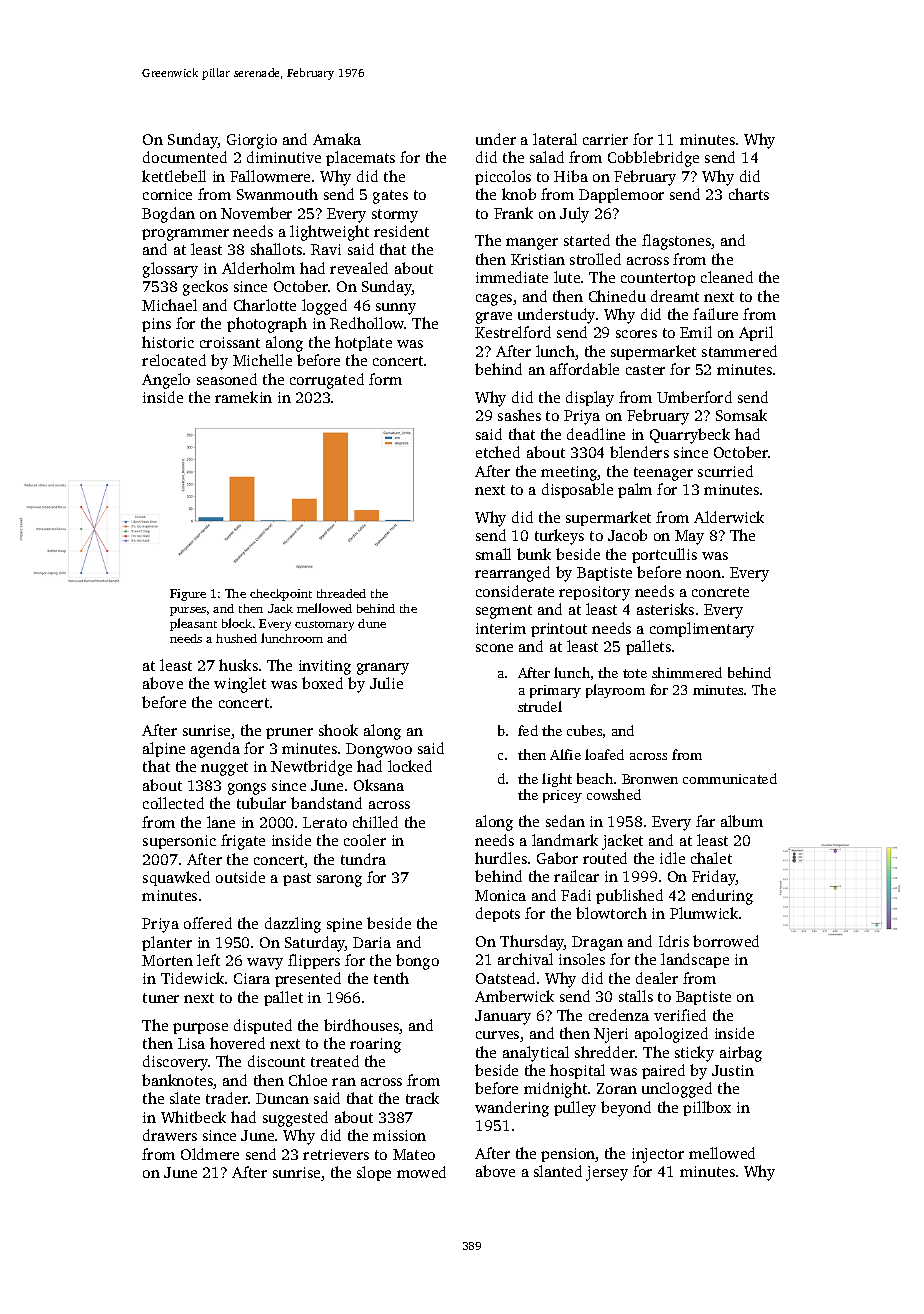 The width and height of the screenshot is (924, 1314). What do you see at coordinates (322, 683) in the screenshot?
I see `boxed` at bounding box center [322, 683].
